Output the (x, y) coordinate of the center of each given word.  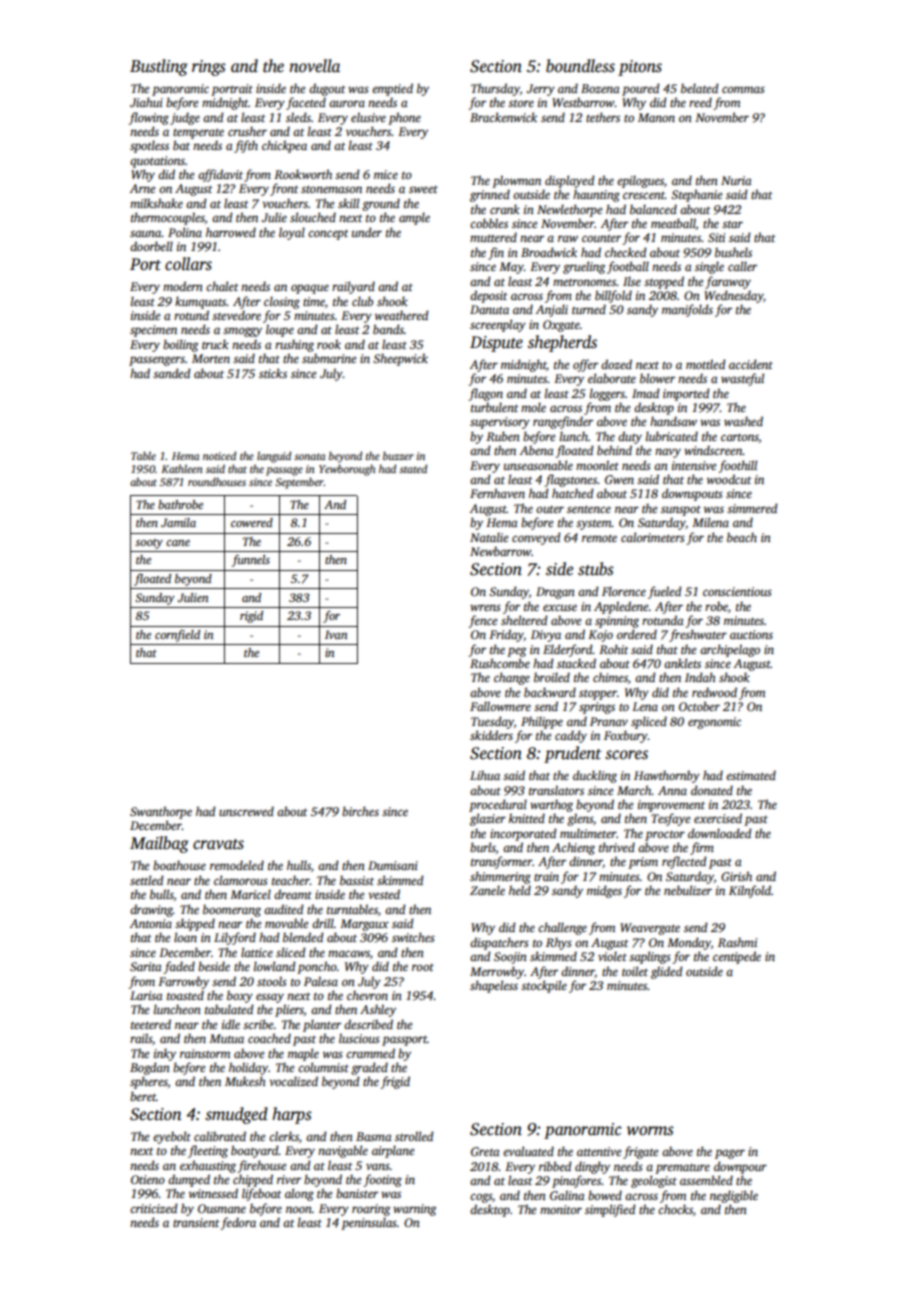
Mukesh (245, 1081)
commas (743, 89)
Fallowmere (500, 706)
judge (185, 118)
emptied (392, 89)
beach (742, 537)
